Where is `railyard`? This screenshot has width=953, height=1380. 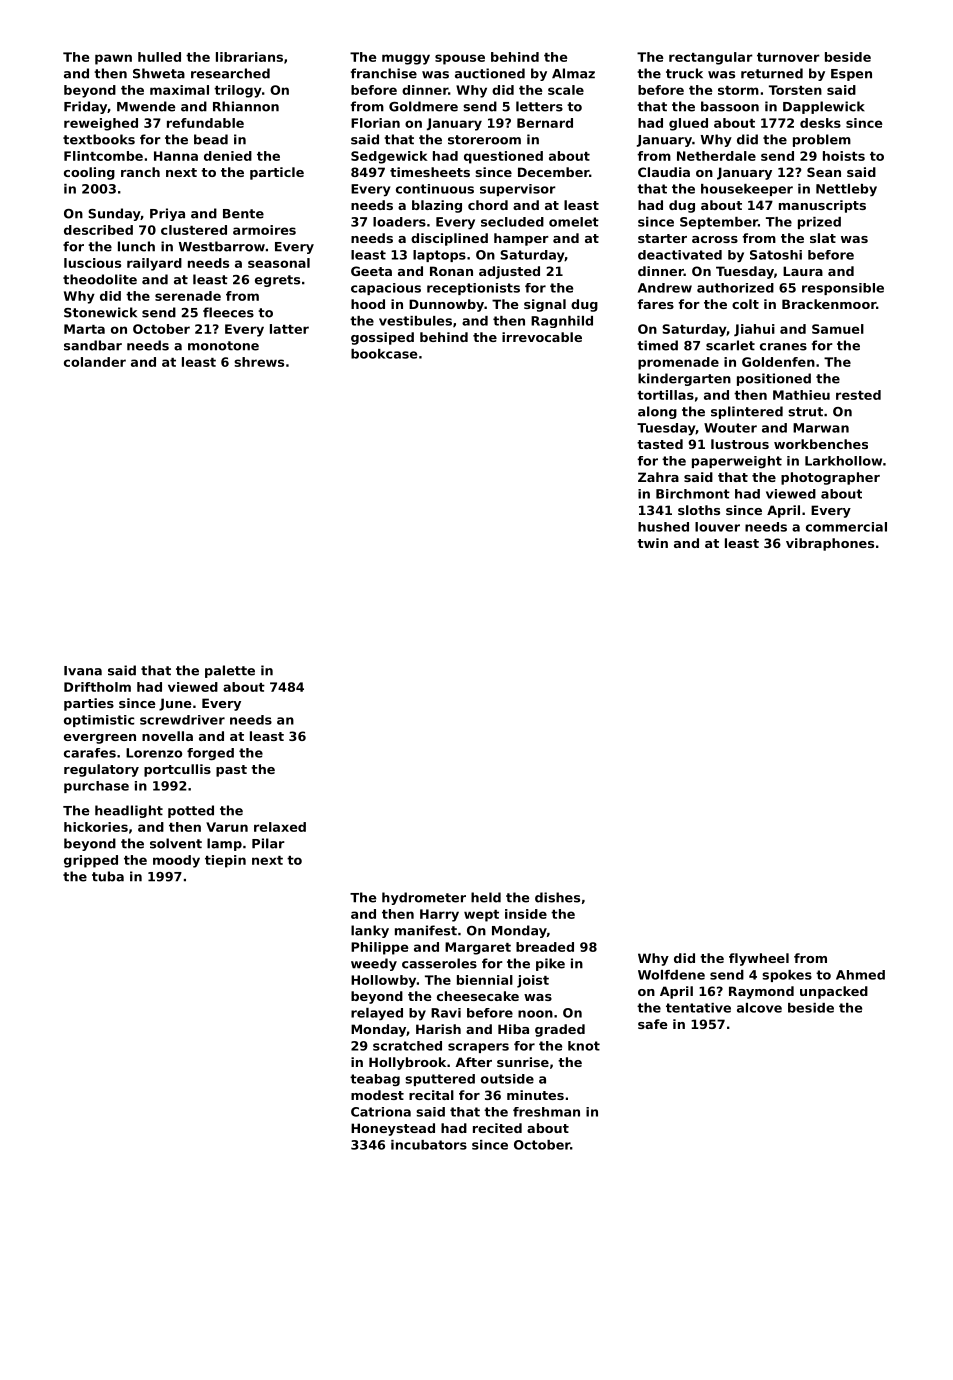 railyard is located at coordinates (154, 264).
